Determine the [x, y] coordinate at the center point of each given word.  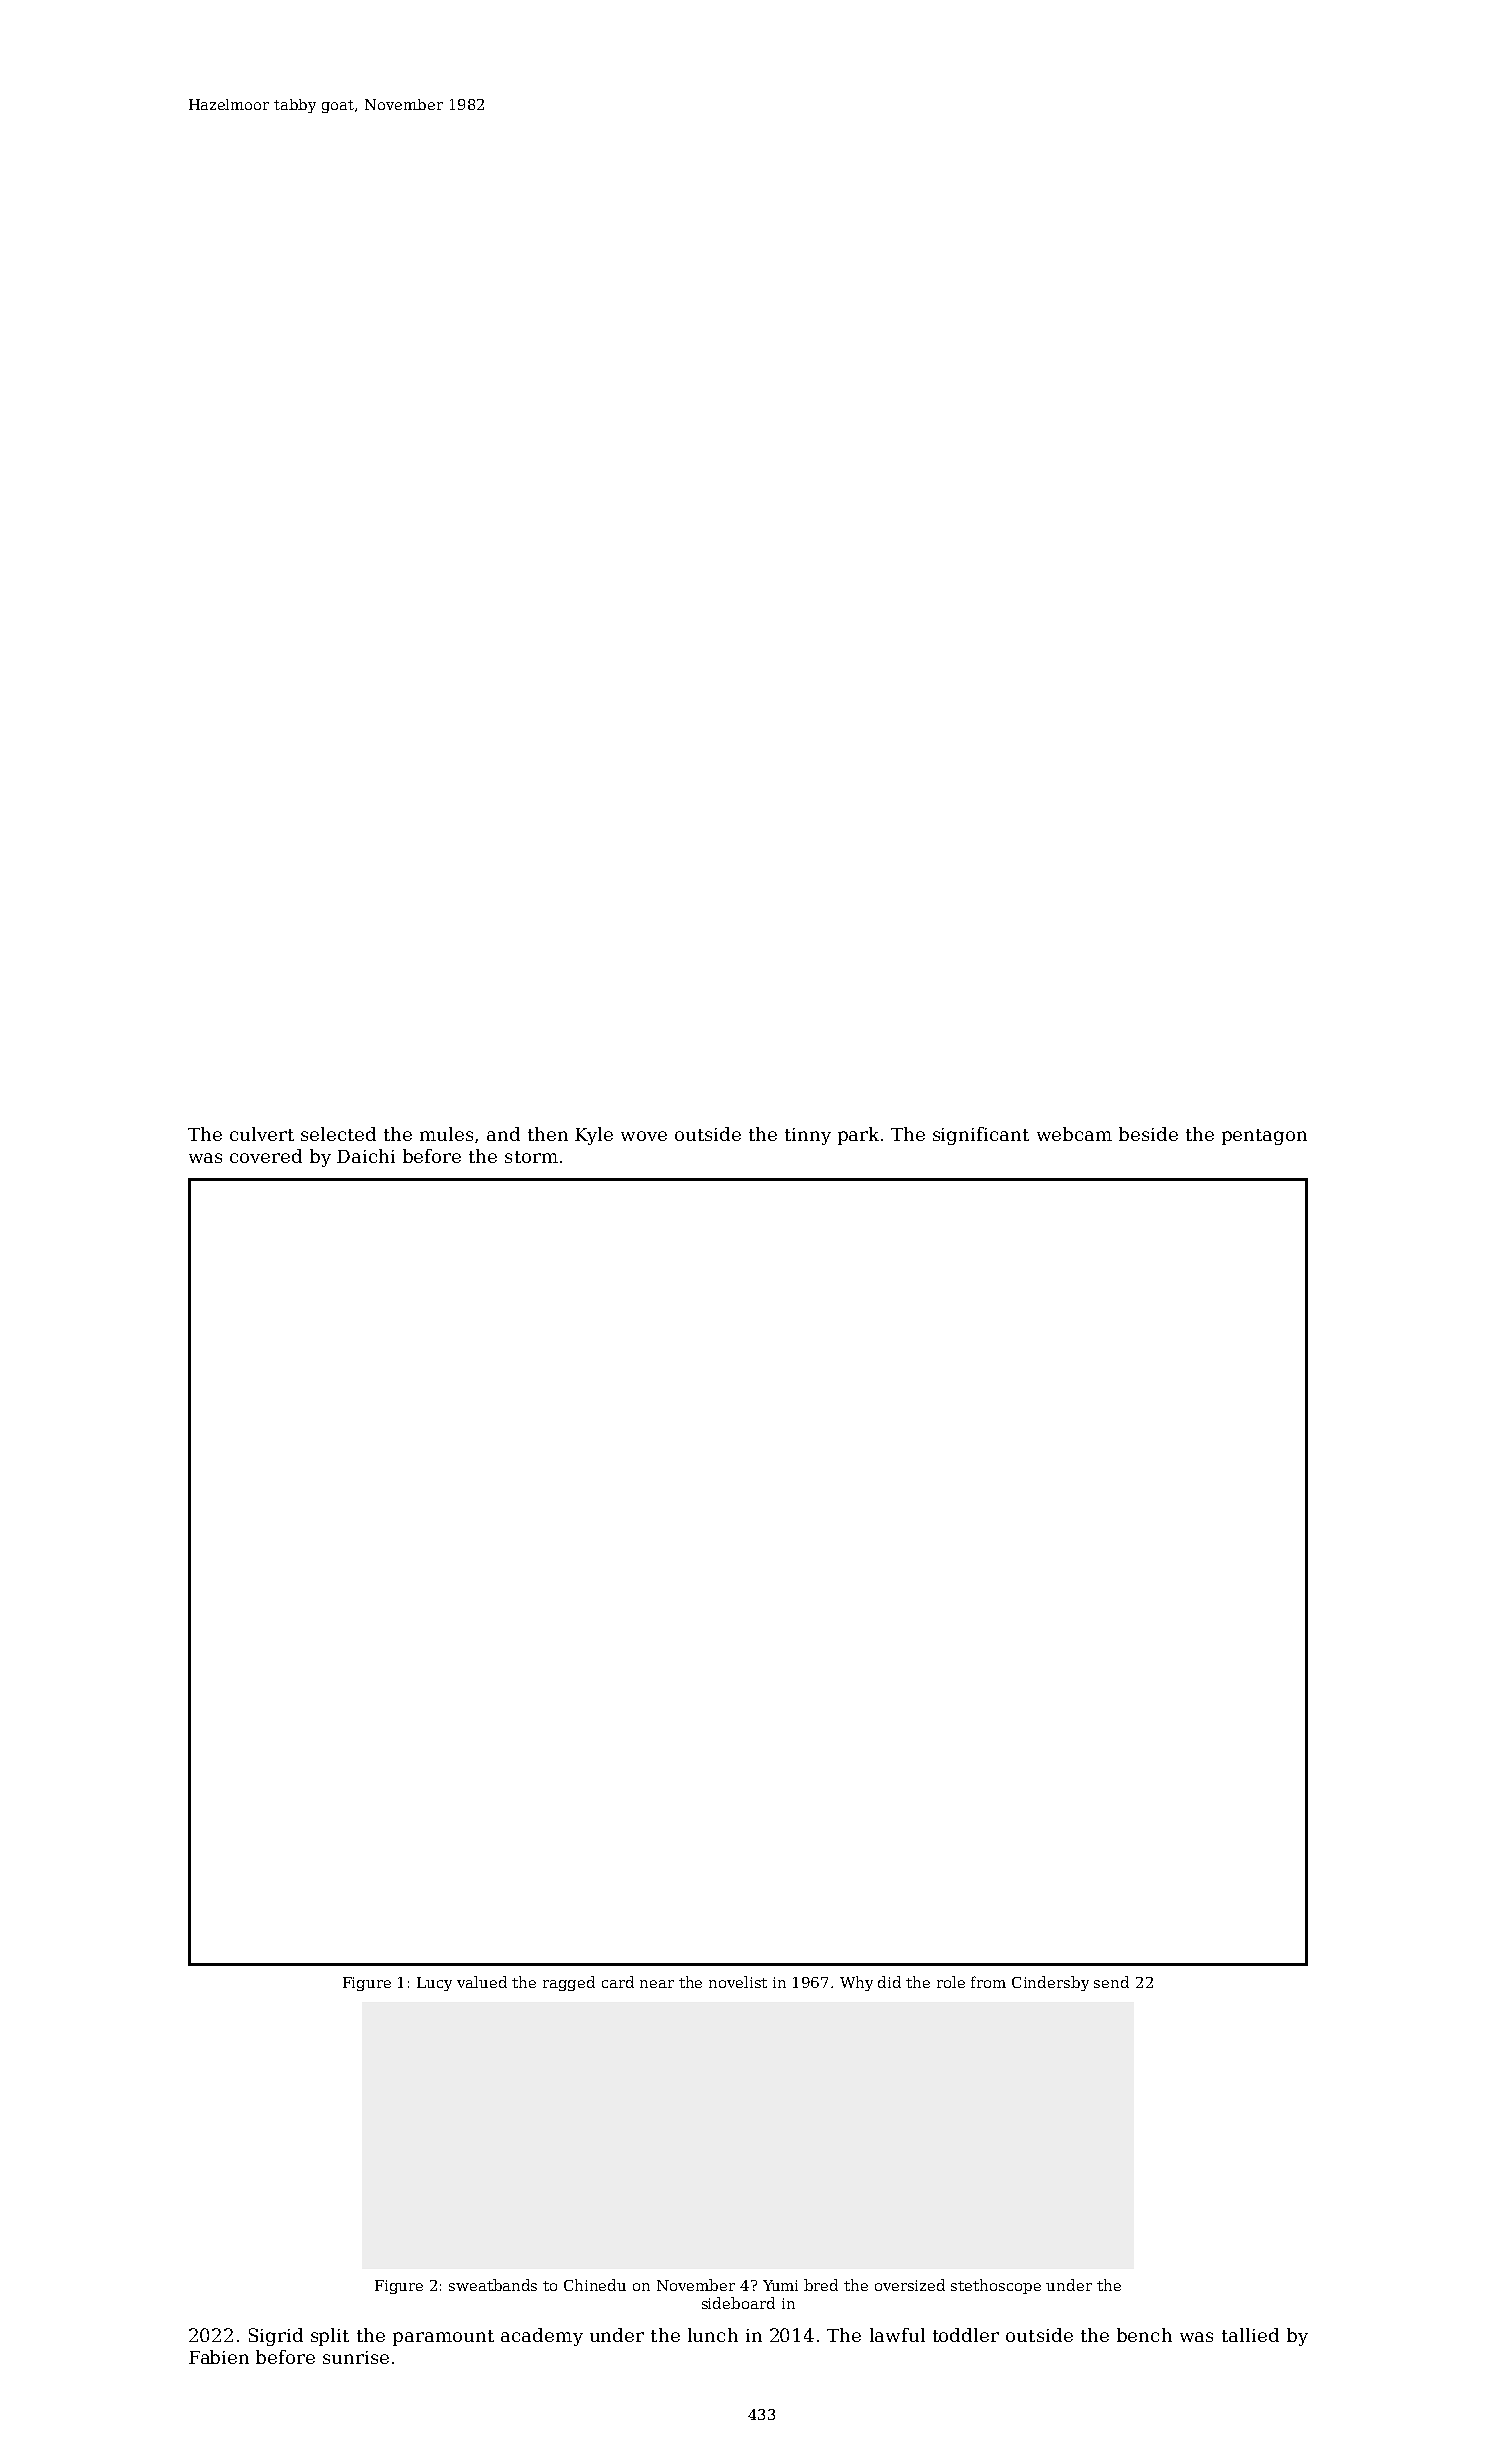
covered [266, 1156]
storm [531, 1157]
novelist [738, 1982]
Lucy [434, 1984]
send [1111, 1982]
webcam [1074, 1134]
